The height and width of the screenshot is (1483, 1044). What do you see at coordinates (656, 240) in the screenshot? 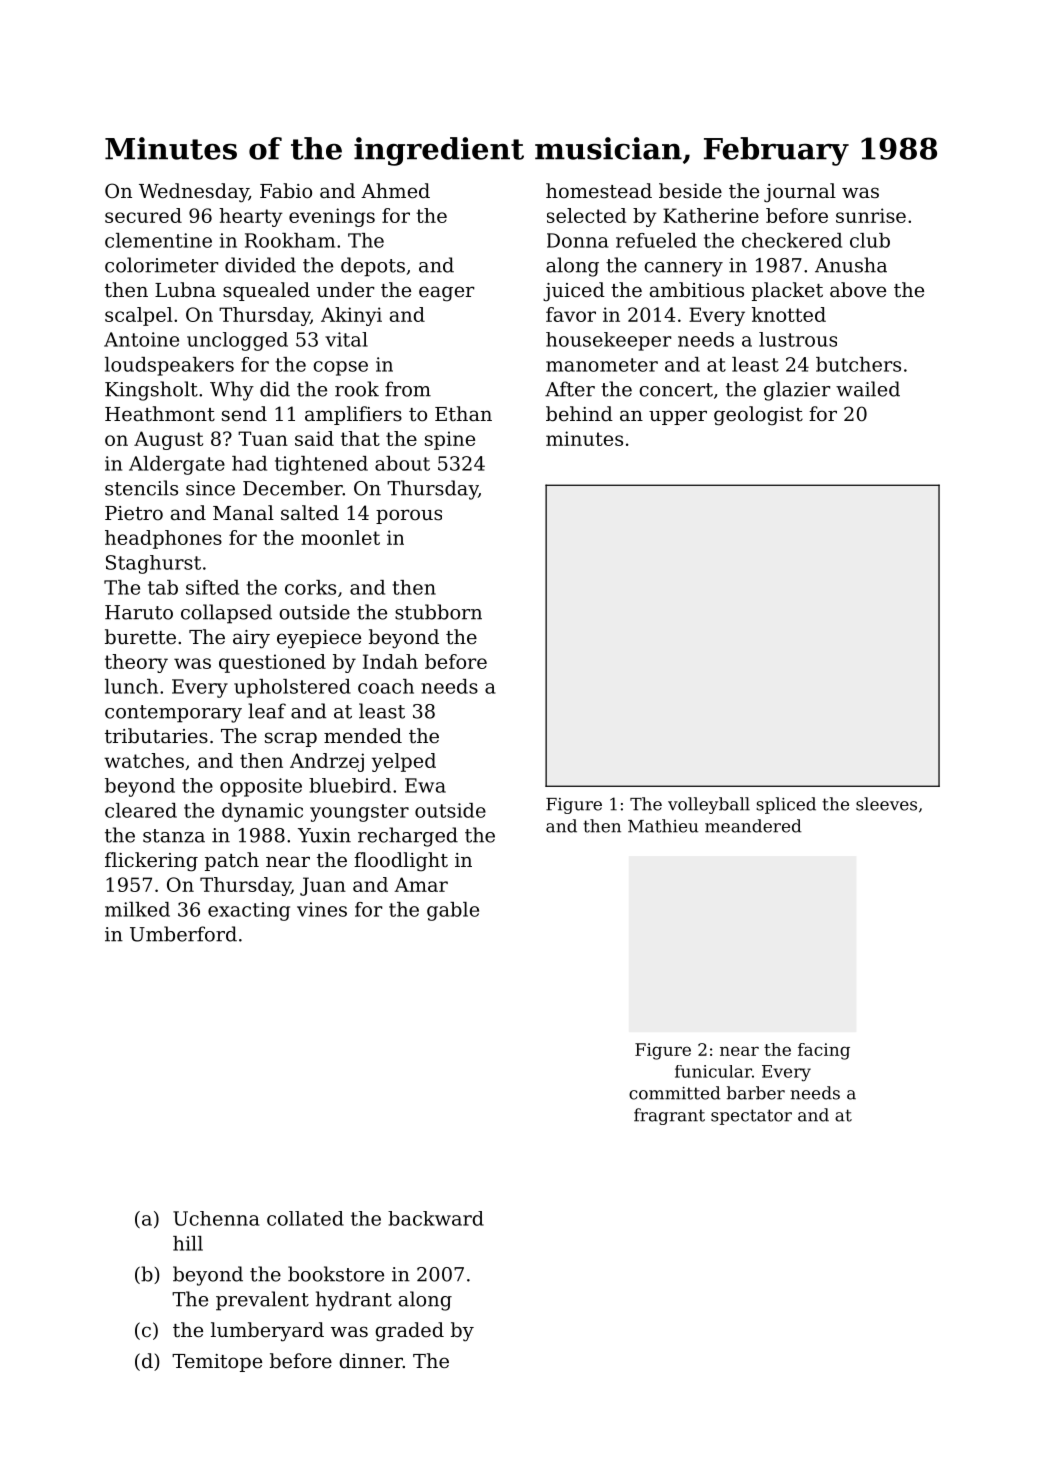
I see `refueled` at bounding box center [656, 240].
